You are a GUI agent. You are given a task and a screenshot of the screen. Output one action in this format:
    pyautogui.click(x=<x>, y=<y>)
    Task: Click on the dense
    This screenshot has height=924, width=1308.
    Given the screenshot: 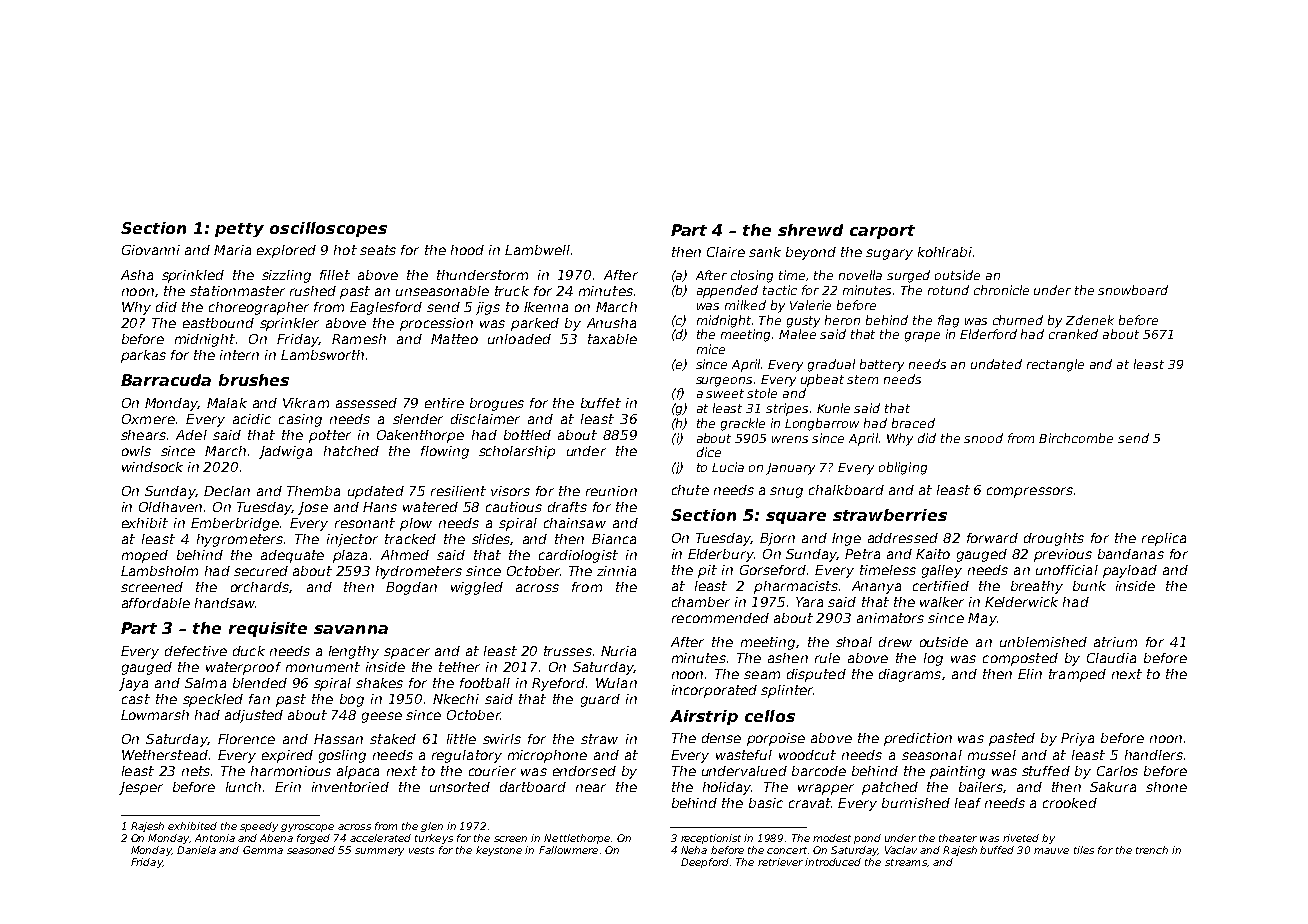 What is the action you would take?
    pyautogui.click(x=721, y=738)
